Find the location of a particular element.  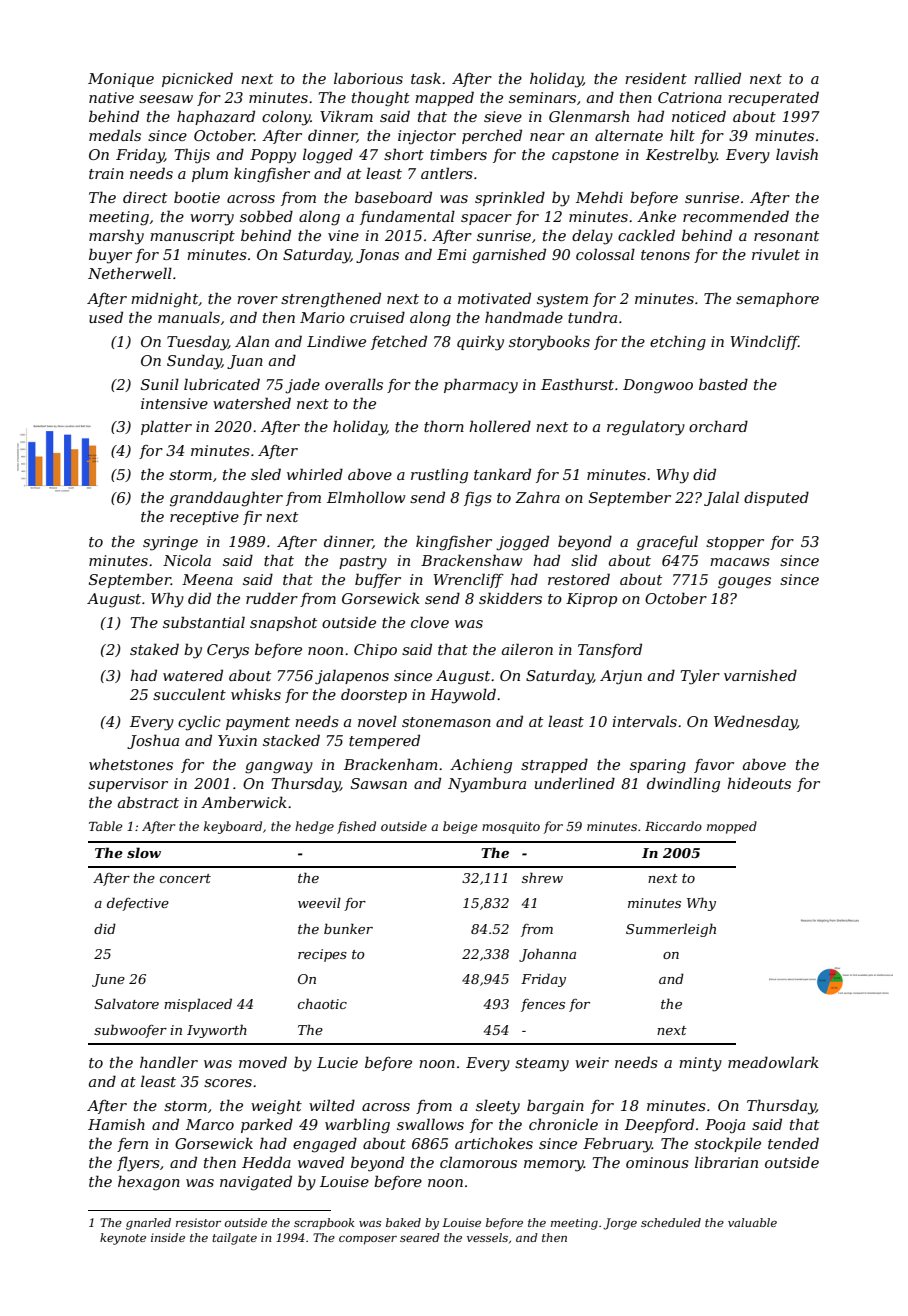

fundamental is located at coordinates (407, 217).
